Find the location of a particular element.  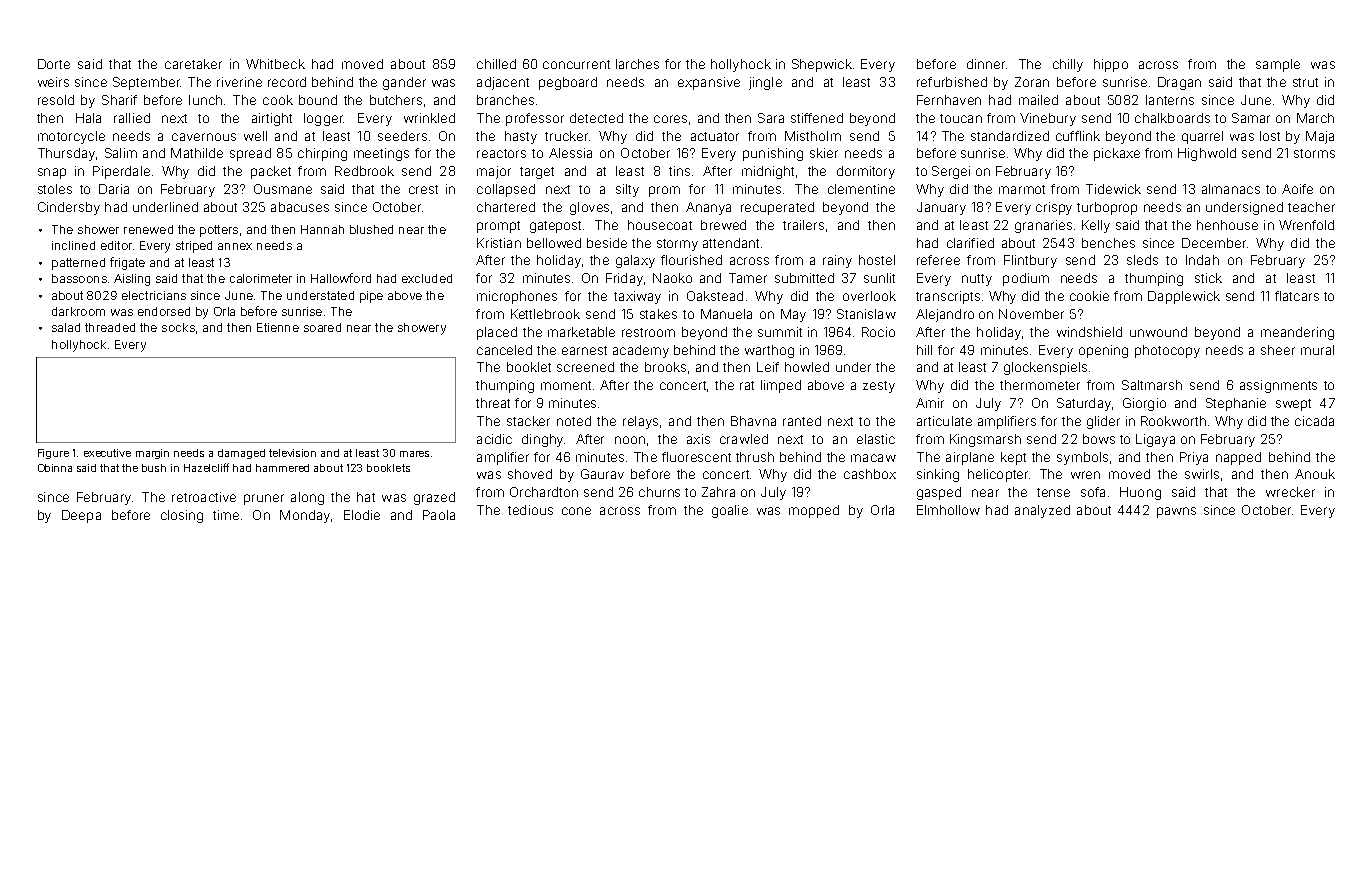

sample is located at coordinates (1278, 65).
